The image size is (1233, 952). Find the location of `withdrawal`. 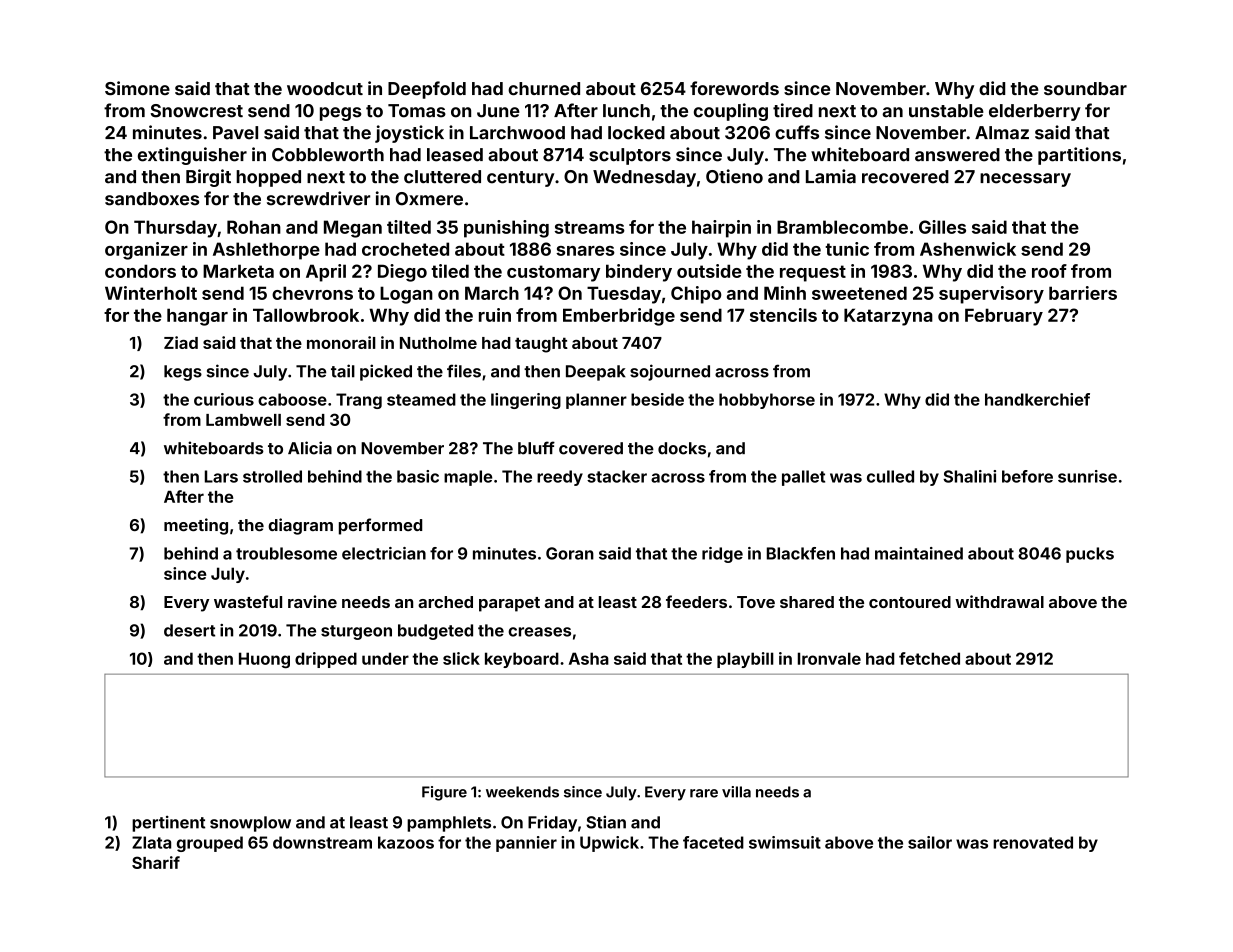

withdrawal is located at coordinates (999, 601).
